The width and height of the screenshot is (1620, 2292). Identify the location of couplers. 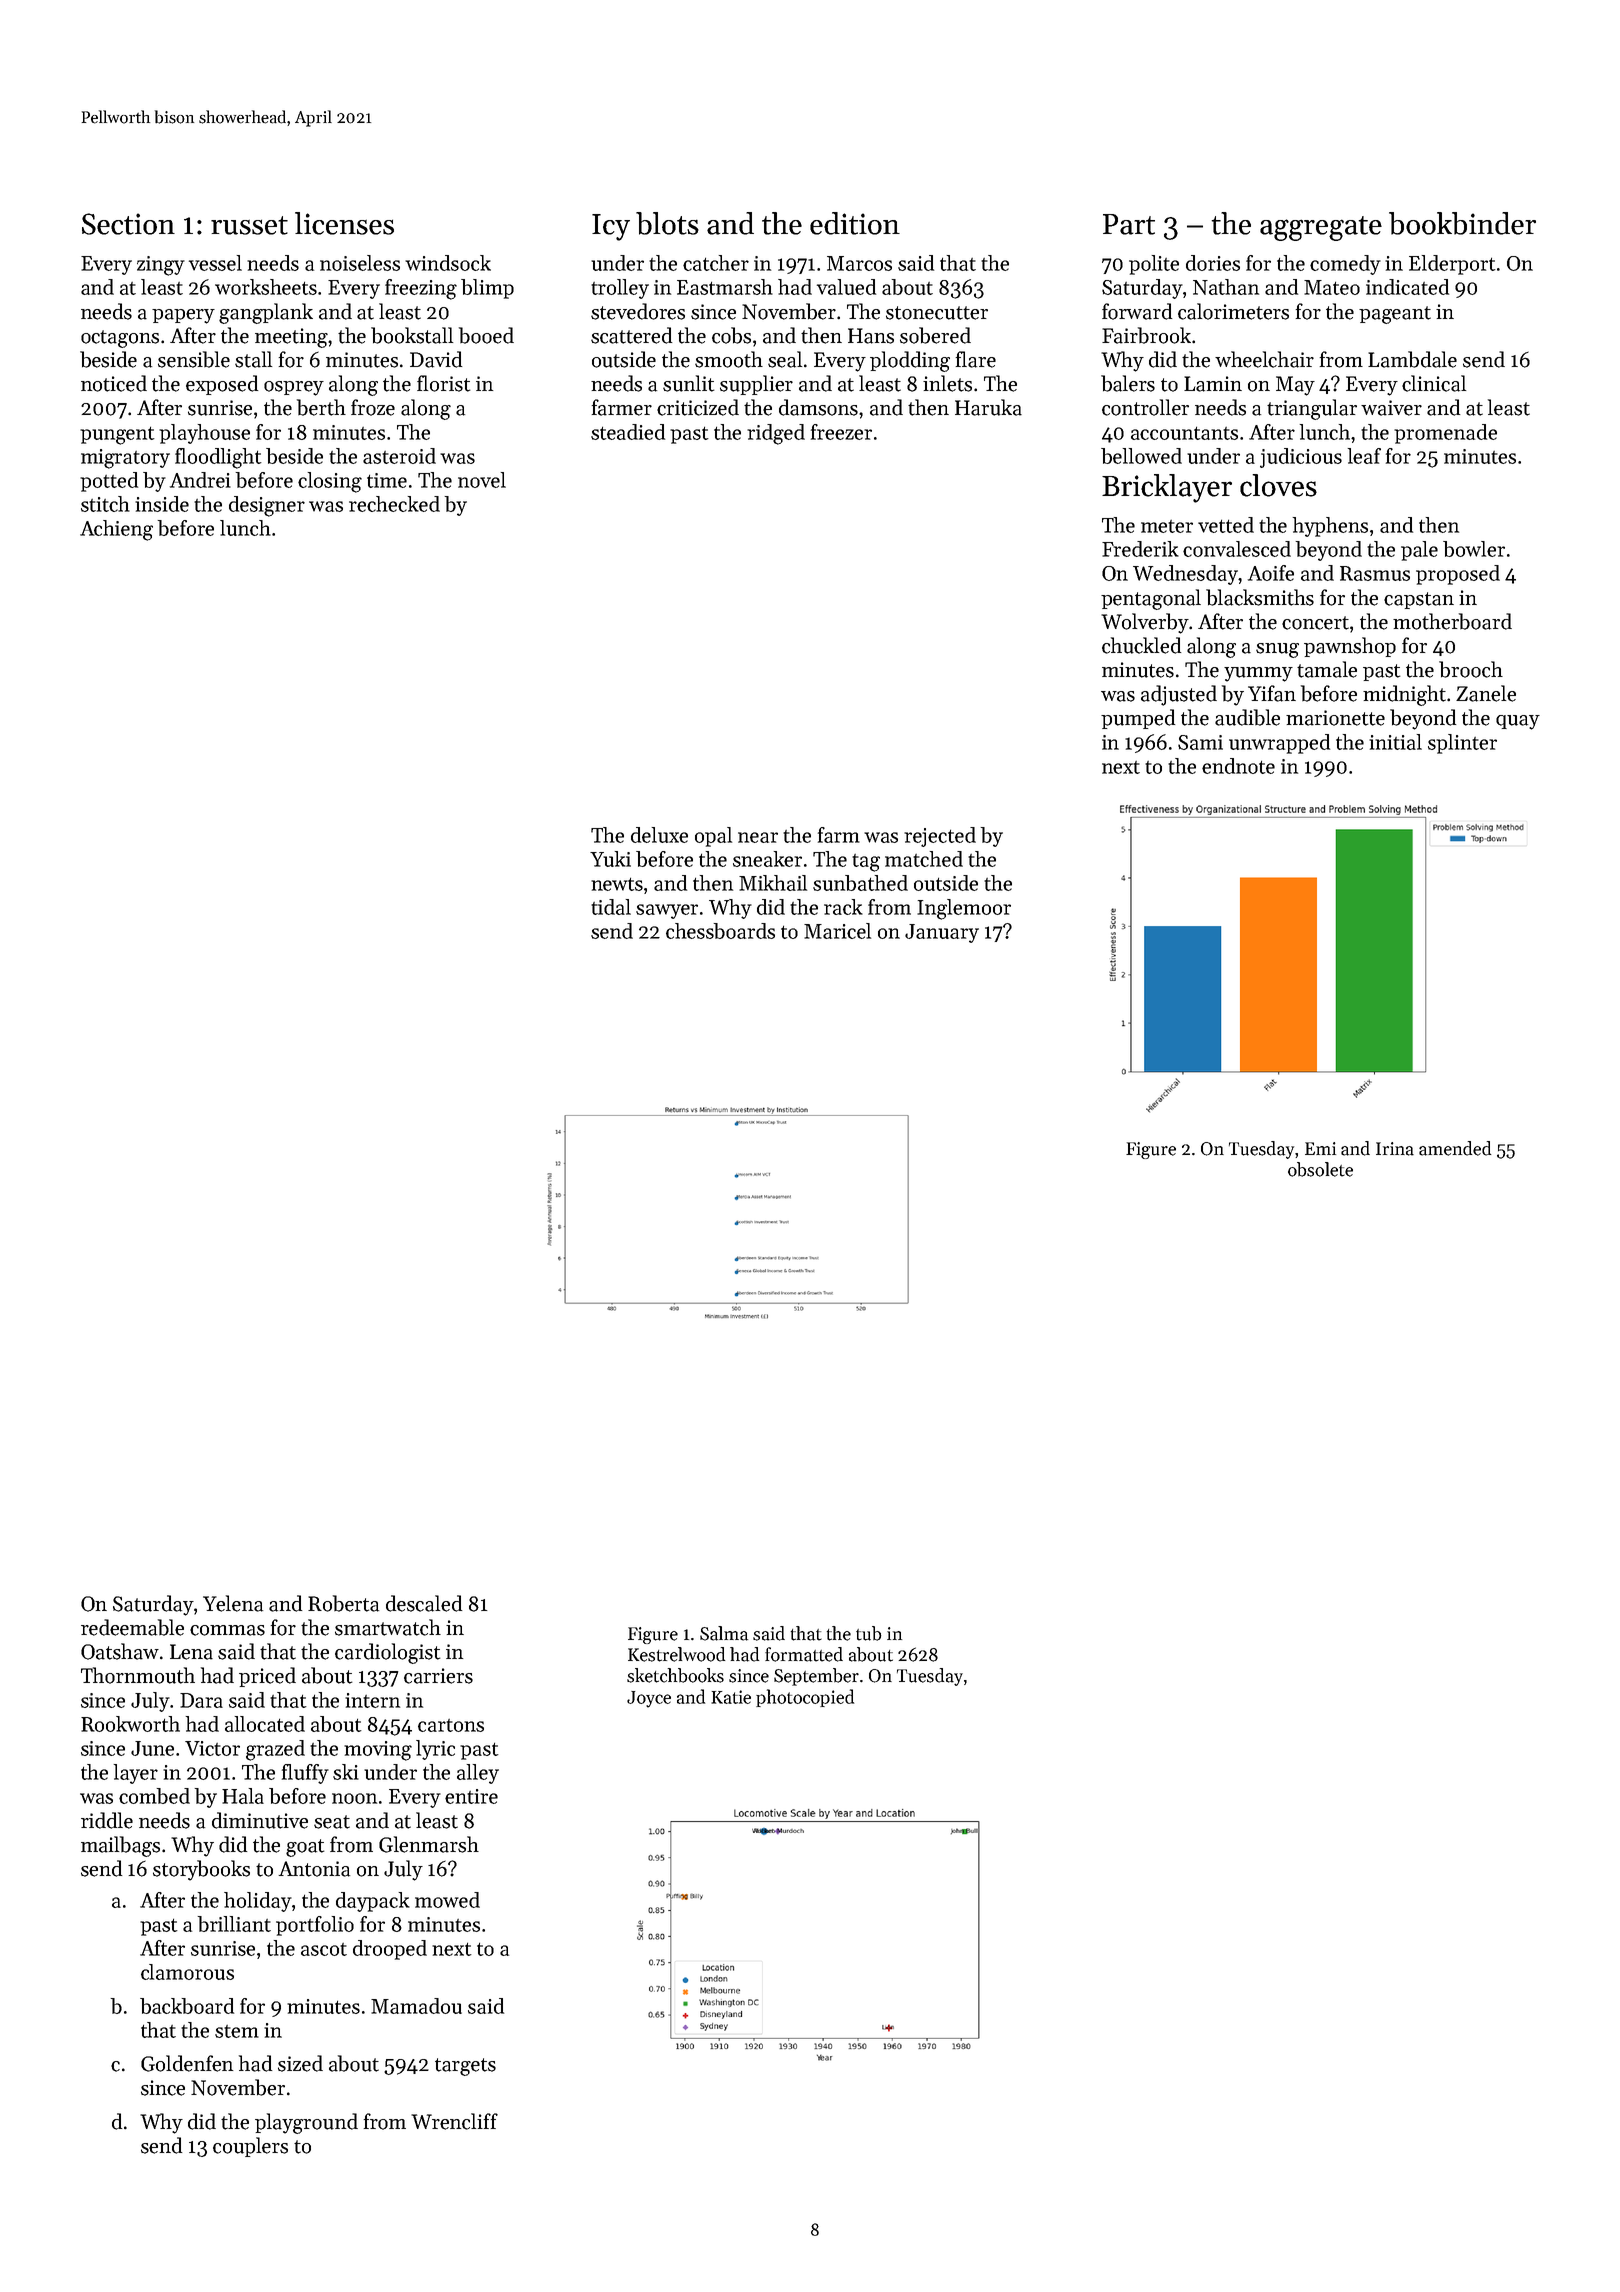
(250, 2147).
